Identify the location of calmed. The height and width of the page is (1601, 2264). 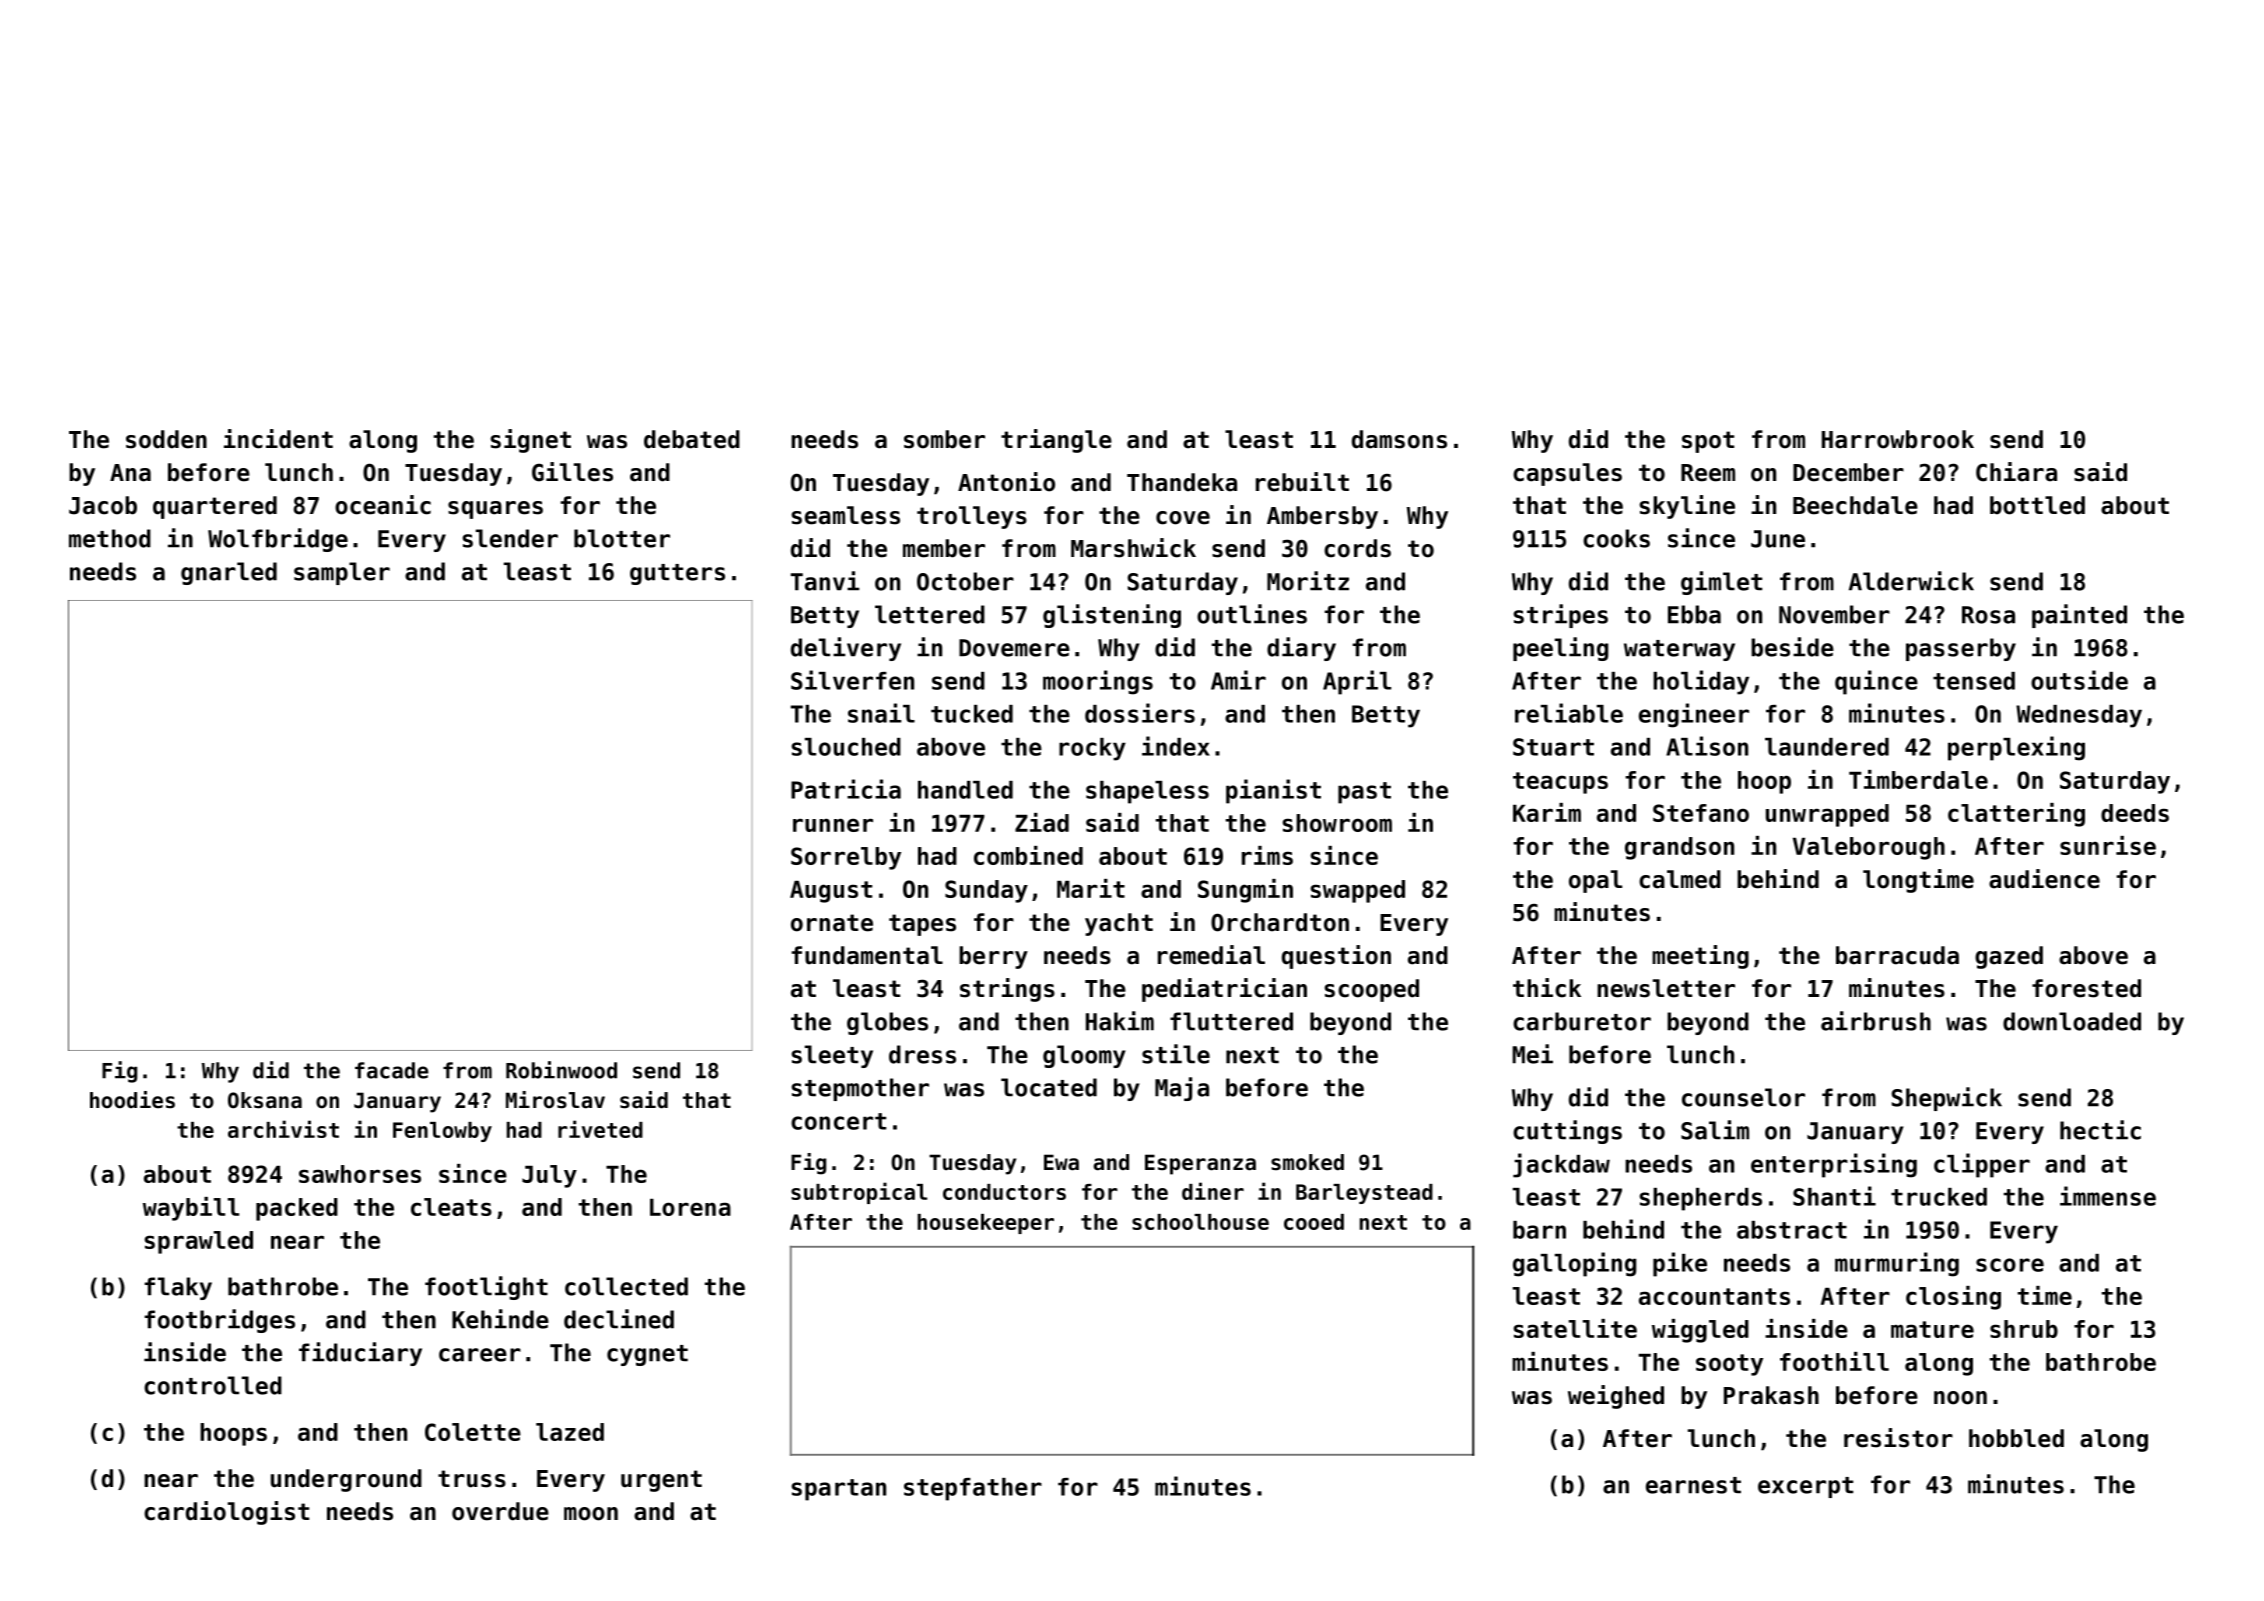
(1680, 879).
